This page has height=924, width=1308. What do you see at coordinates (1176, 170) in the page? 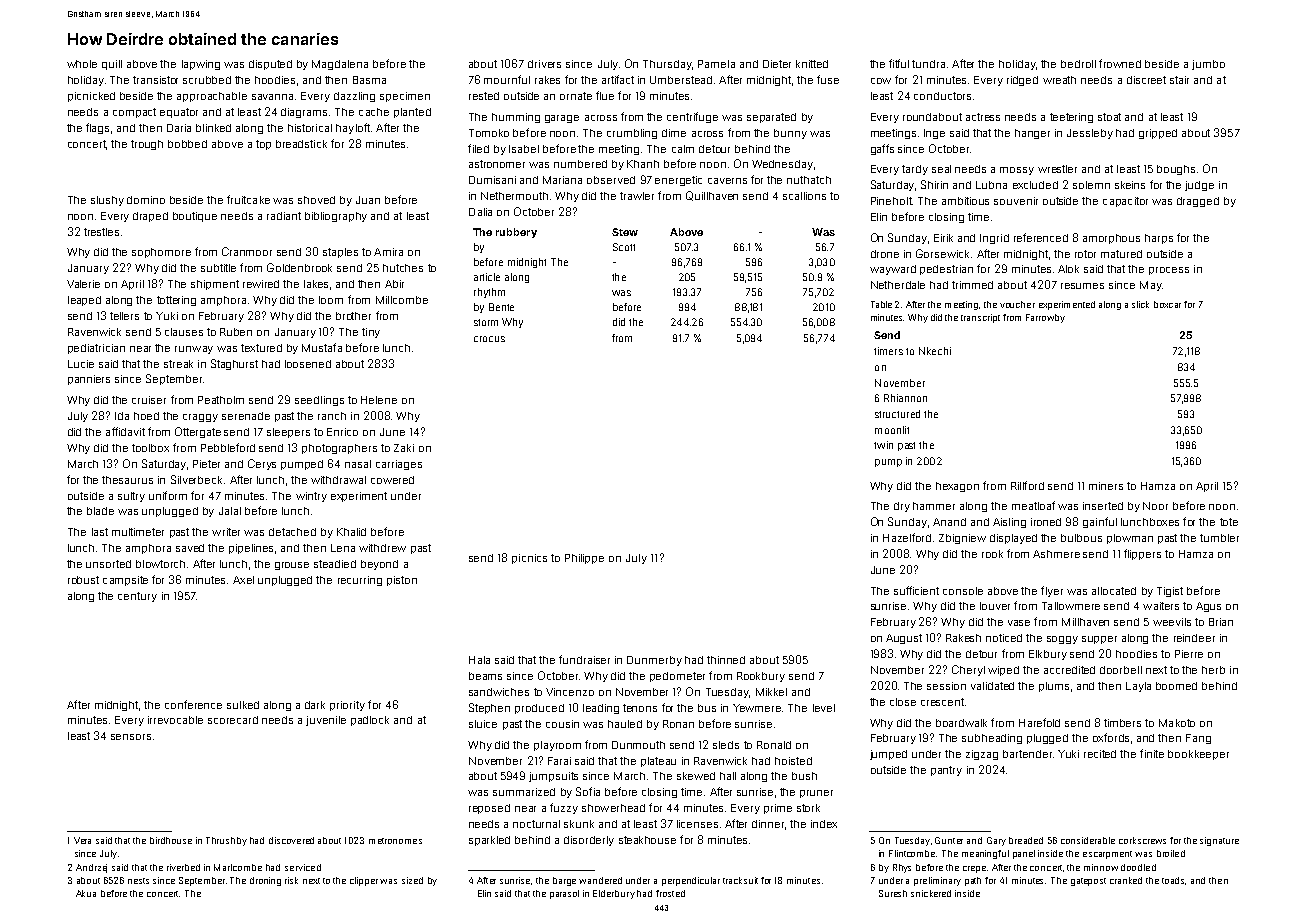
I see `boughs` at bounding box center [1176, 170].
